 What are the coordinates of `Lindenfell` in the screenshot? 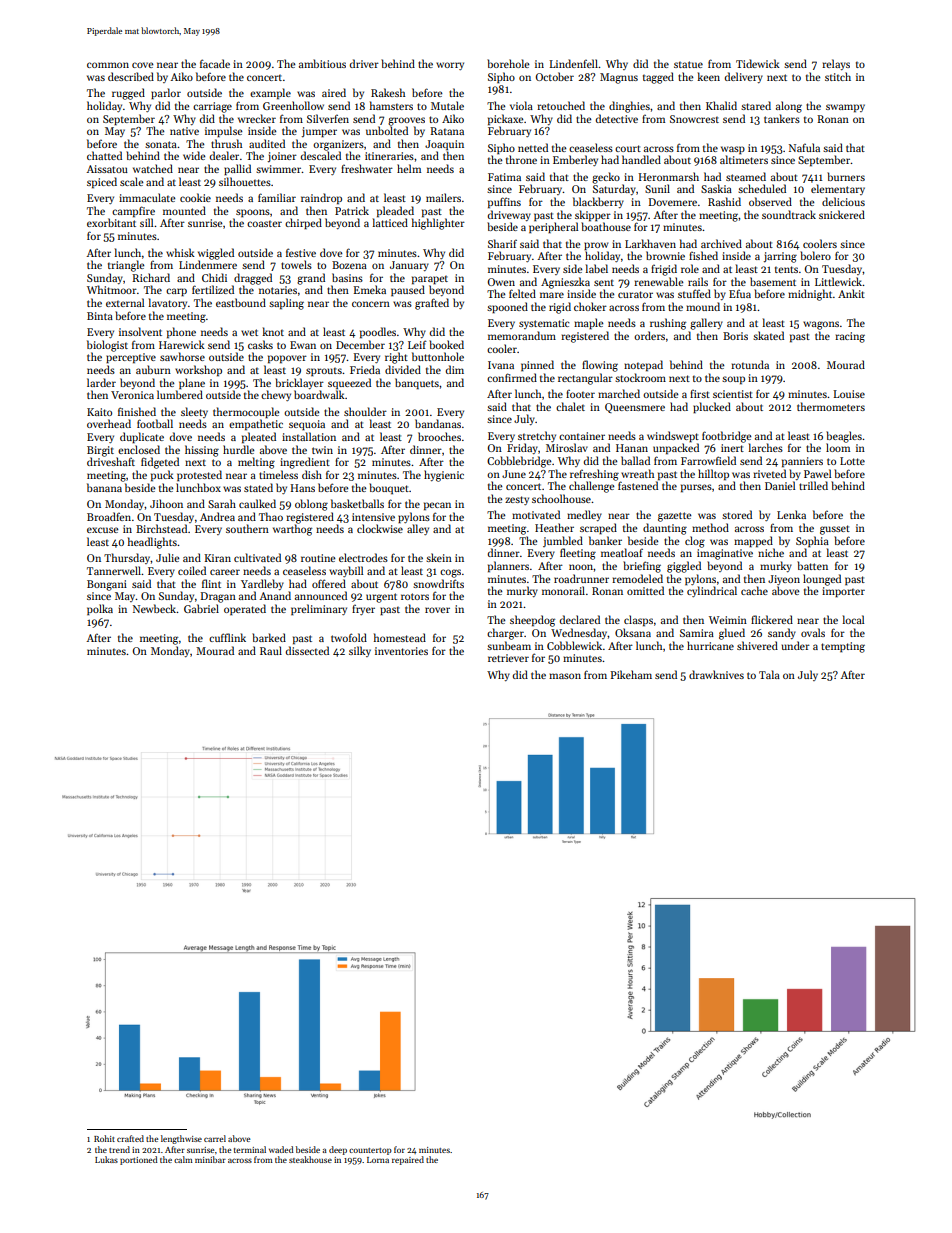 It's located at (573, 63).
